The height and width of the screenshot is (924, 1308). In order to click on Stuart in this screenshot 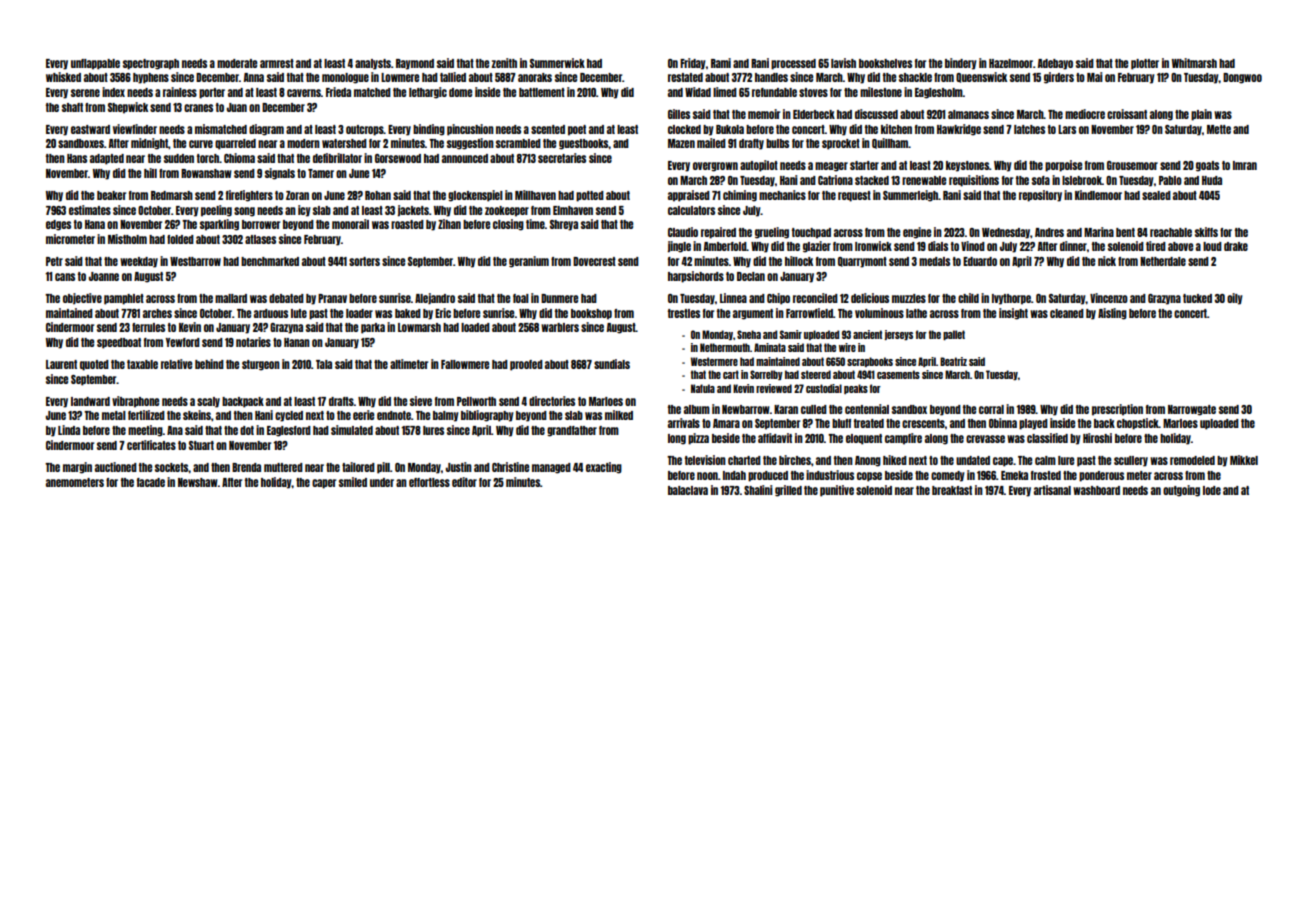, I will do `click(201, 445)`.
